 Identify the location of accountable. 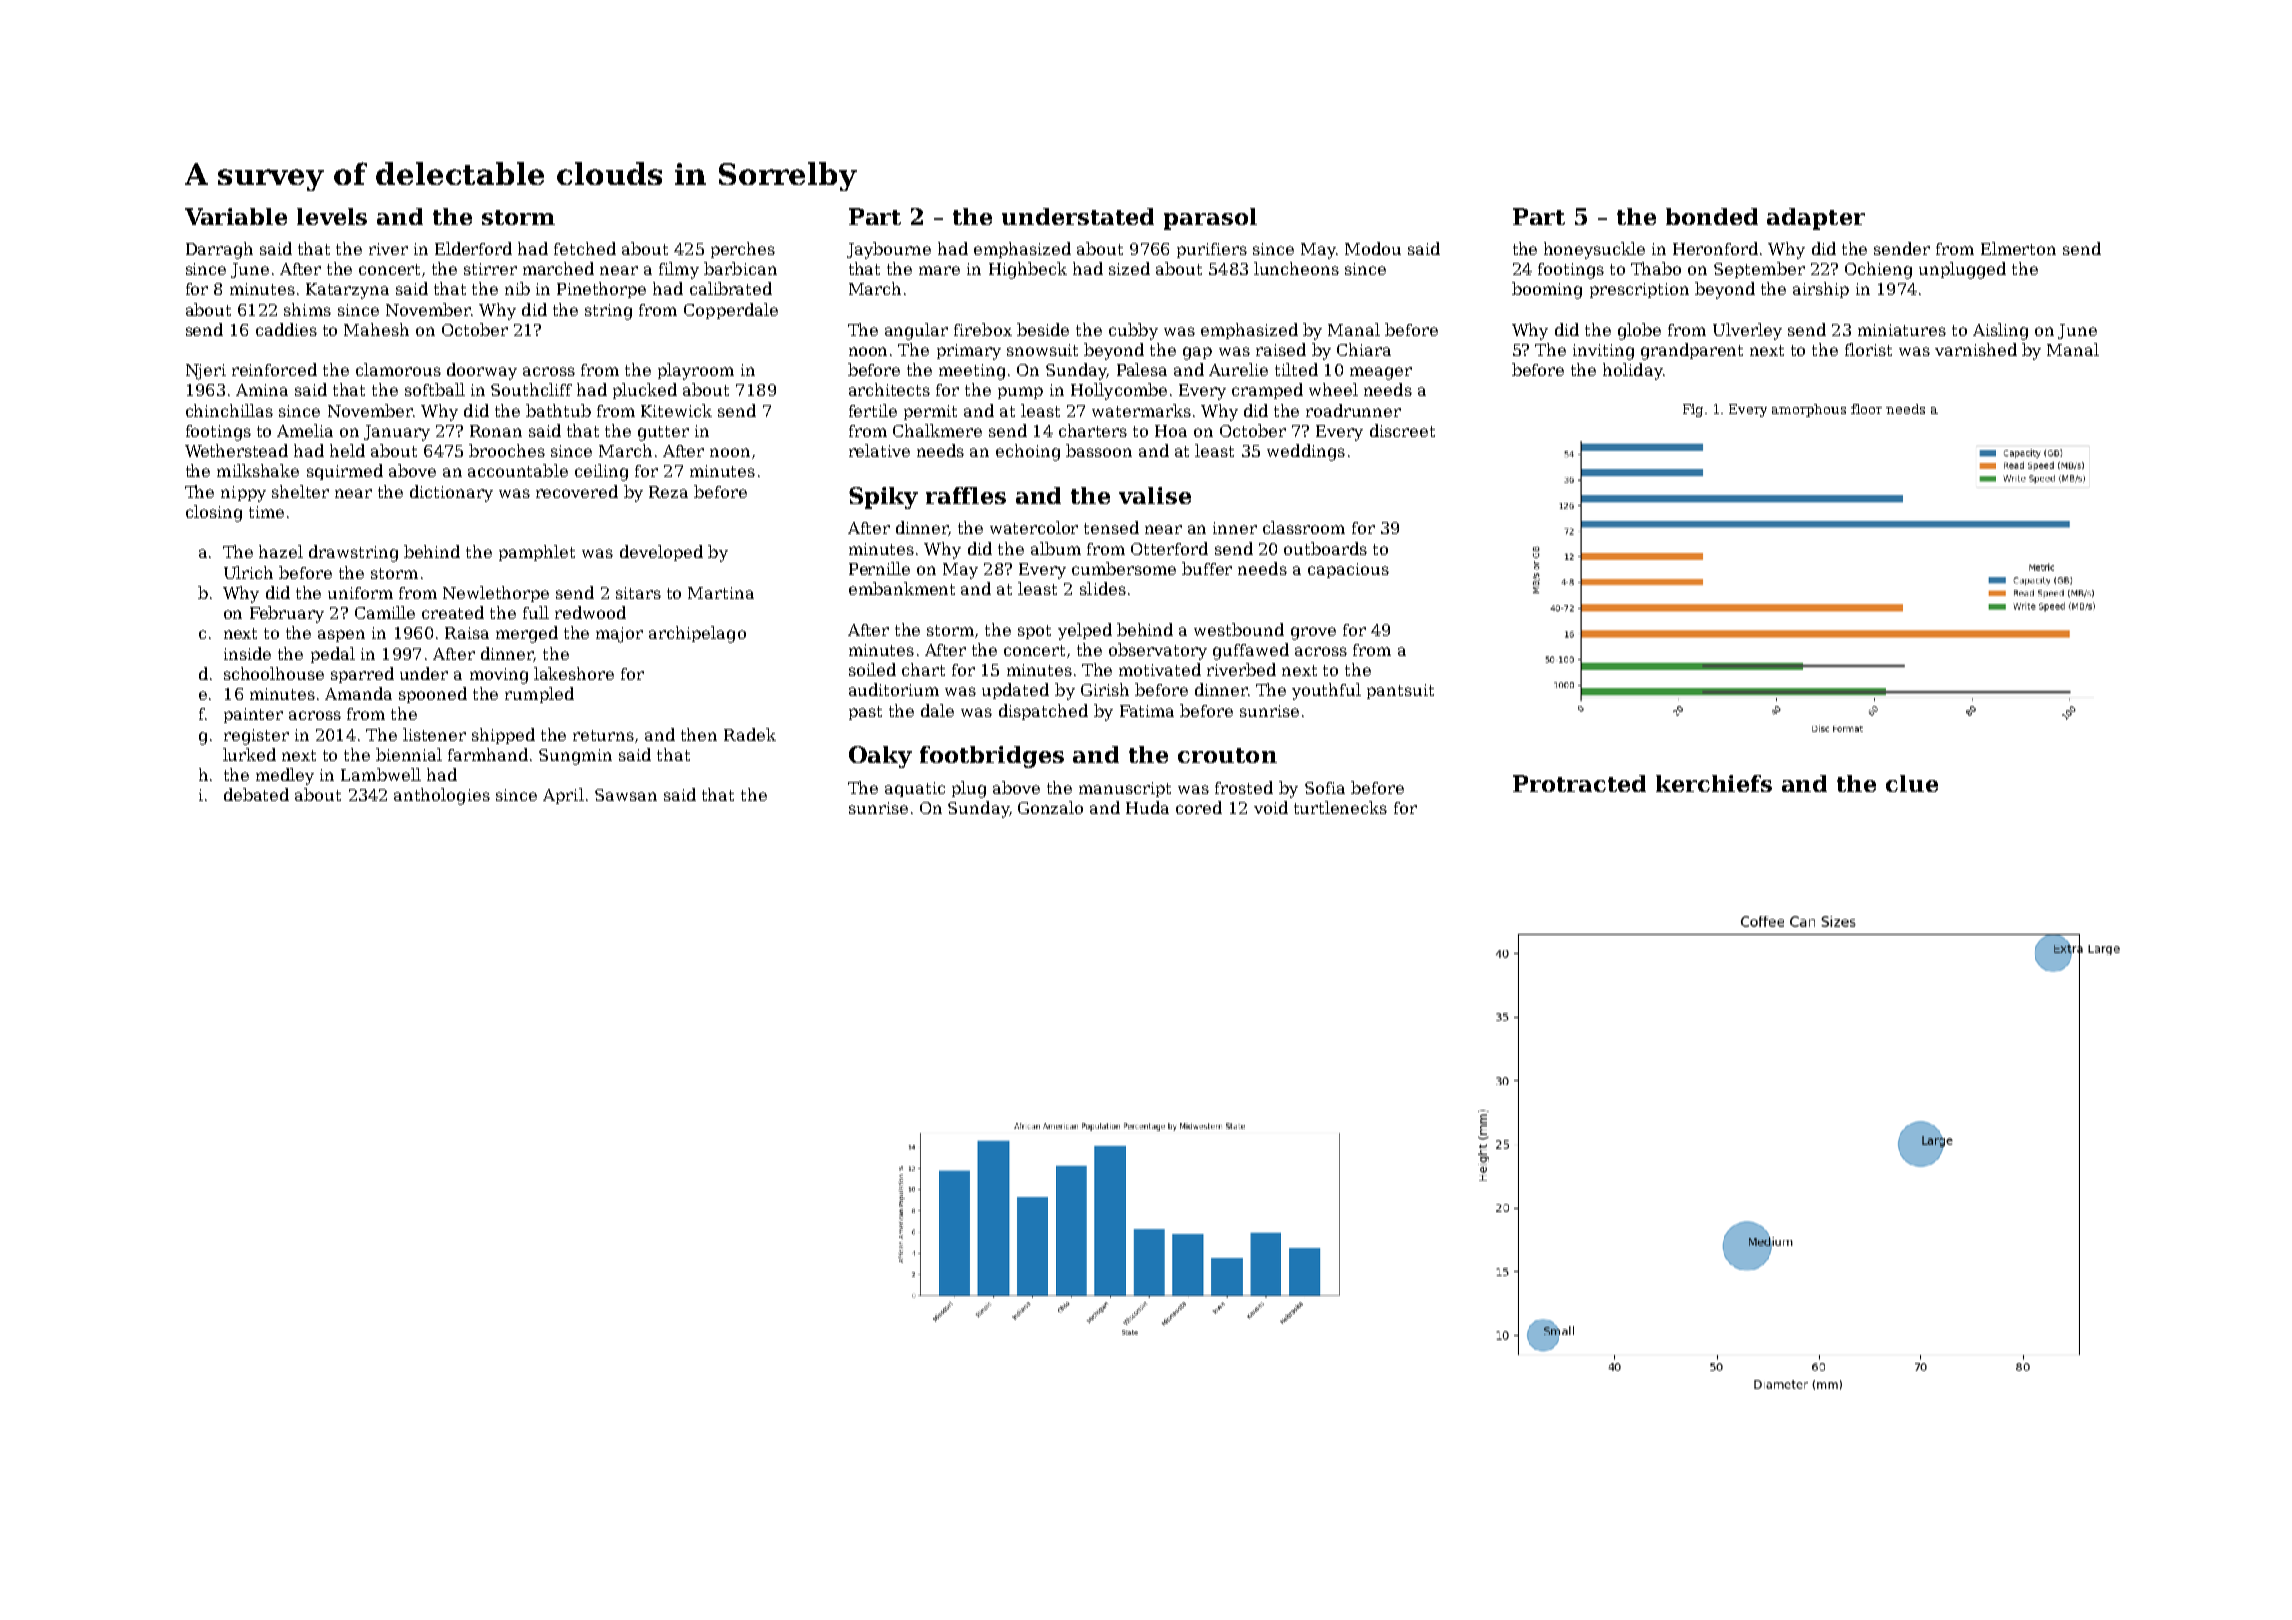
(518, 470).
